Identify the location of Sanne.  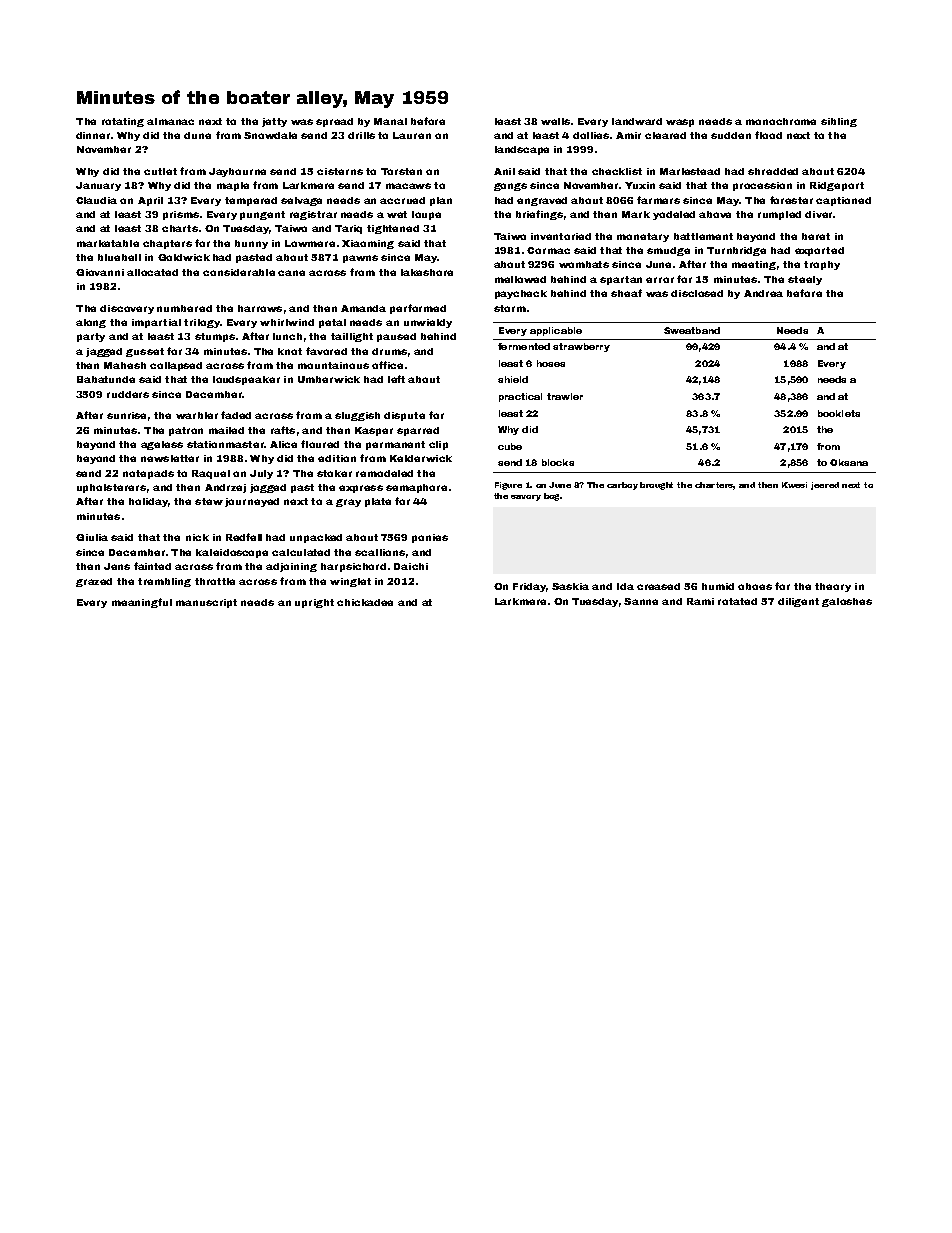
(641, 601).
